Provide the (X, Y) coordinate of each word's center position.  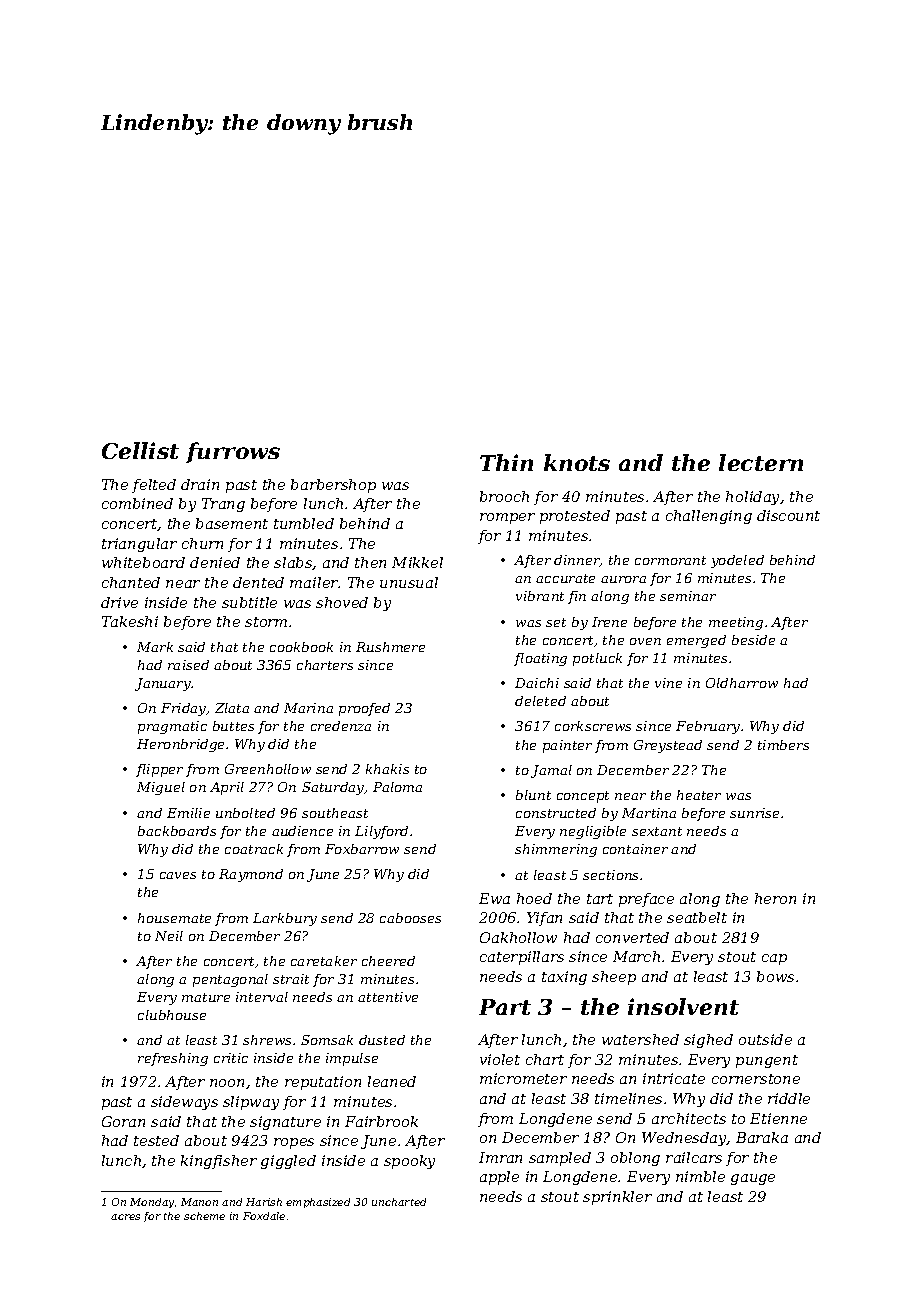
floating (540, 659)
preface (646, 900)
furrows (233, 452)
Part (505, 1007)
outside (765, 1039)
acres (125, 1217)
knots (577, 462)
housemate (174, 918)
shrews (267, 1040)
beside (753, 640)
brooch (504, 496)
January (163, 684)
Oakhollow (518, 937)
